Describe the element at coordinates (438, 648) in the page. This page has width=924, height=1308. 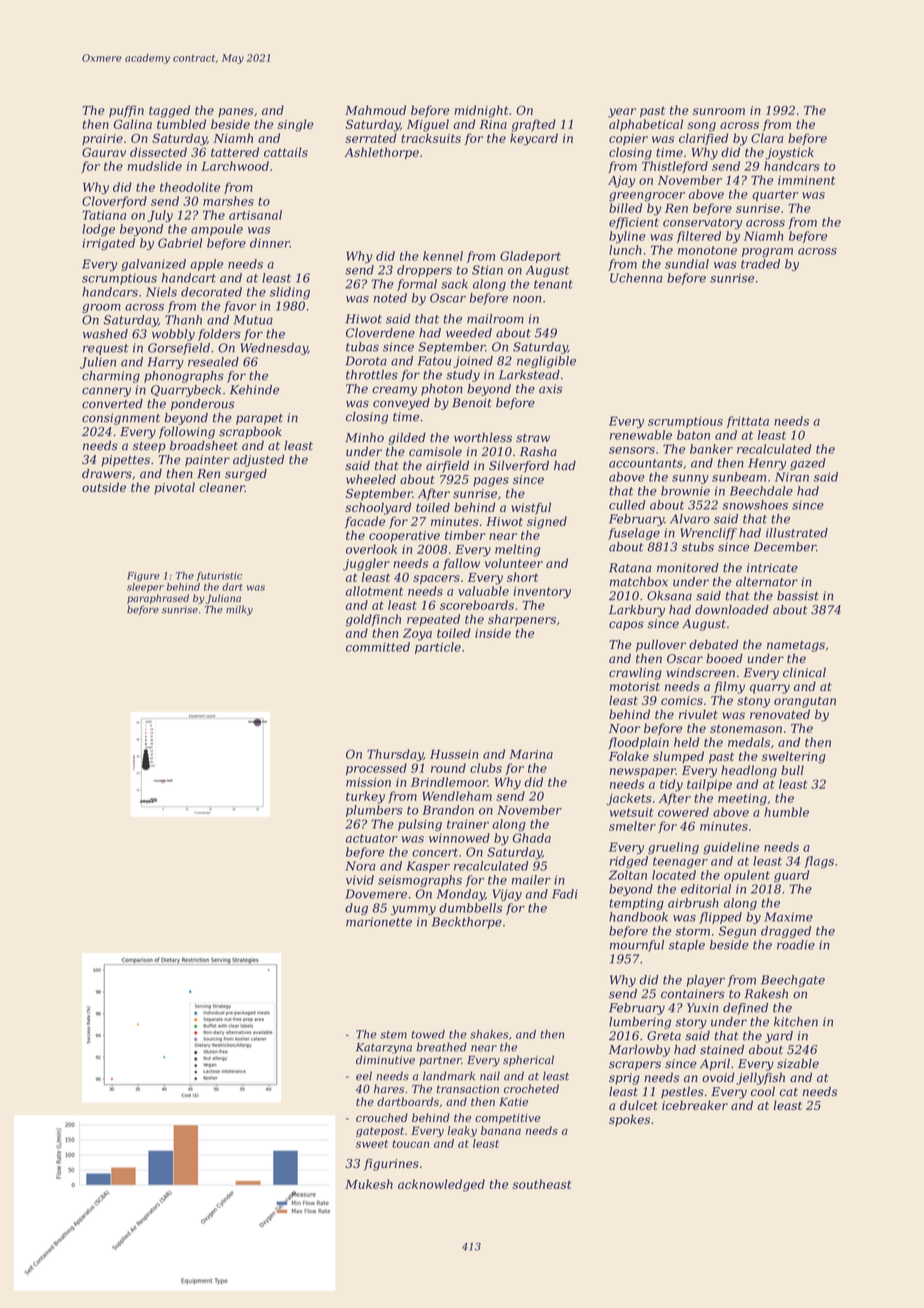
I see `particle` at that location.
